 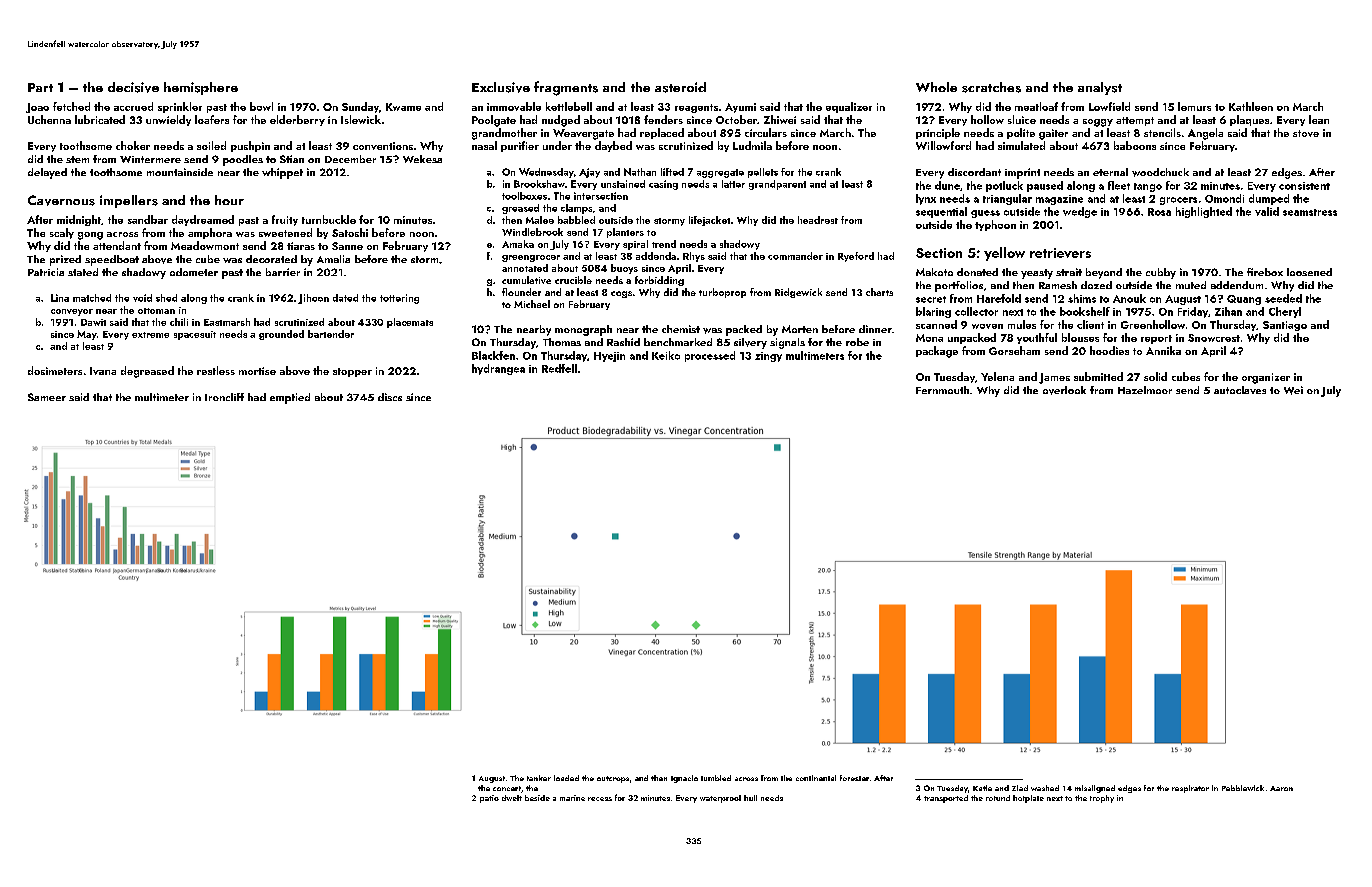 I want to click on patio, so click(x=489, y=799).
